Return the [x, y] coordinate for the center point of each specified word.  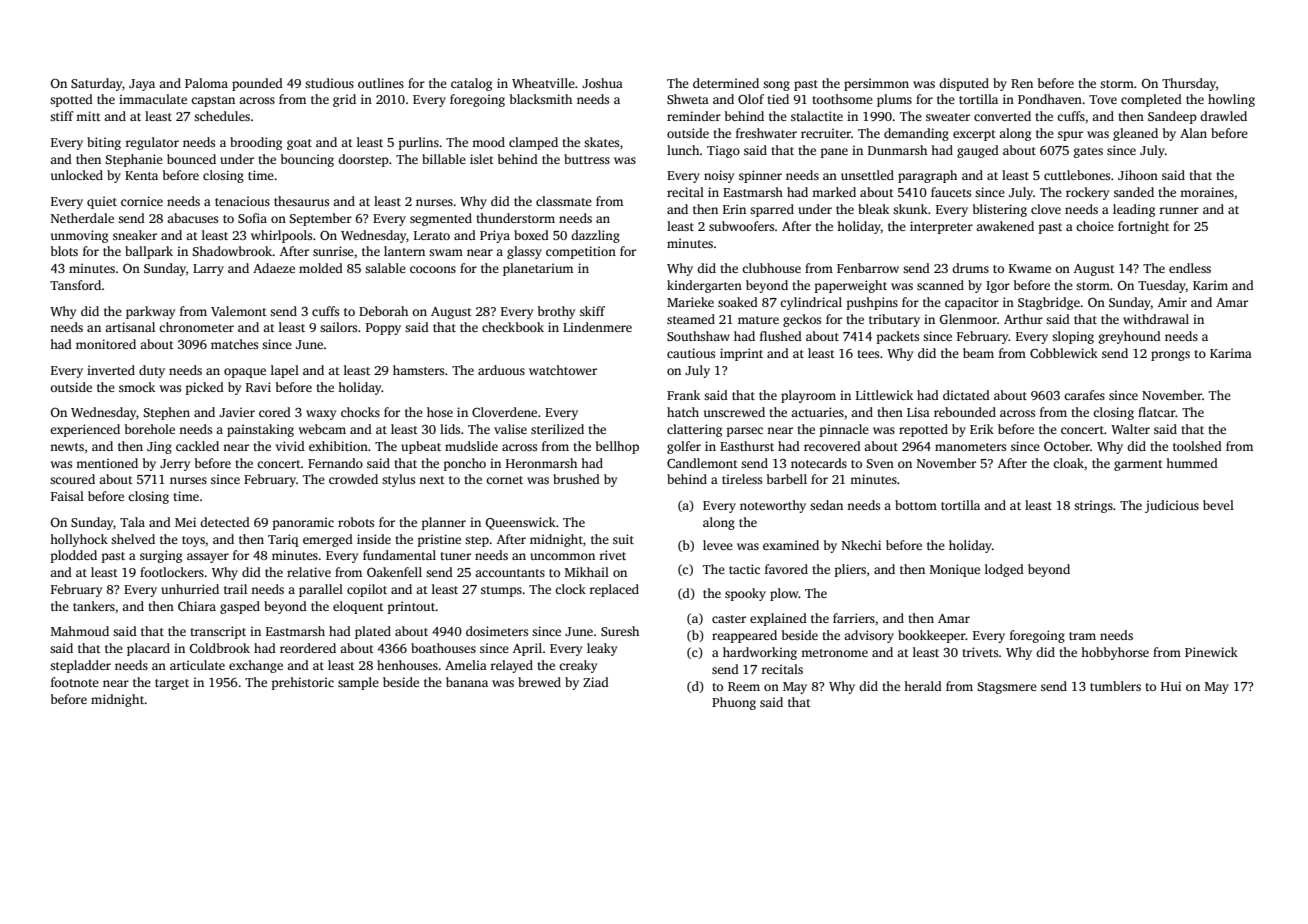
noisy [719, 176]
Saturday [96, 84]
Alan [1193, 133]
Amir [1172, 302]
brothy [556, 312]
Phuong [734, 703]
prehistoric [303, 683]
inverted [111, 370]
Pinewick [1211, 652]
